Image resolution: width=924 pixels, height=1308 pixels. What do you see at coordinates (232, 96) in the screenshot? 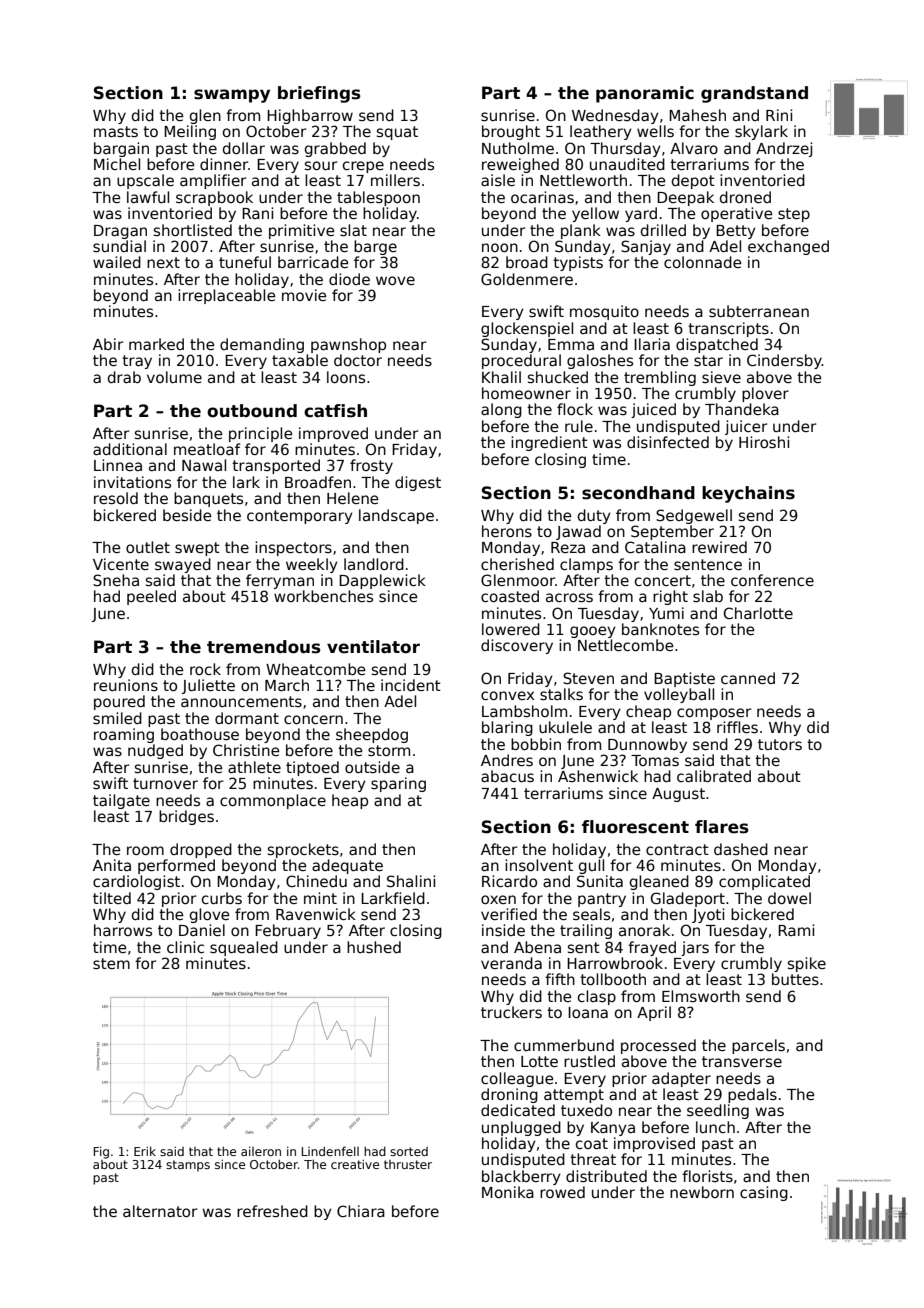
I see `swampy` at bounding box center [232, 96].
